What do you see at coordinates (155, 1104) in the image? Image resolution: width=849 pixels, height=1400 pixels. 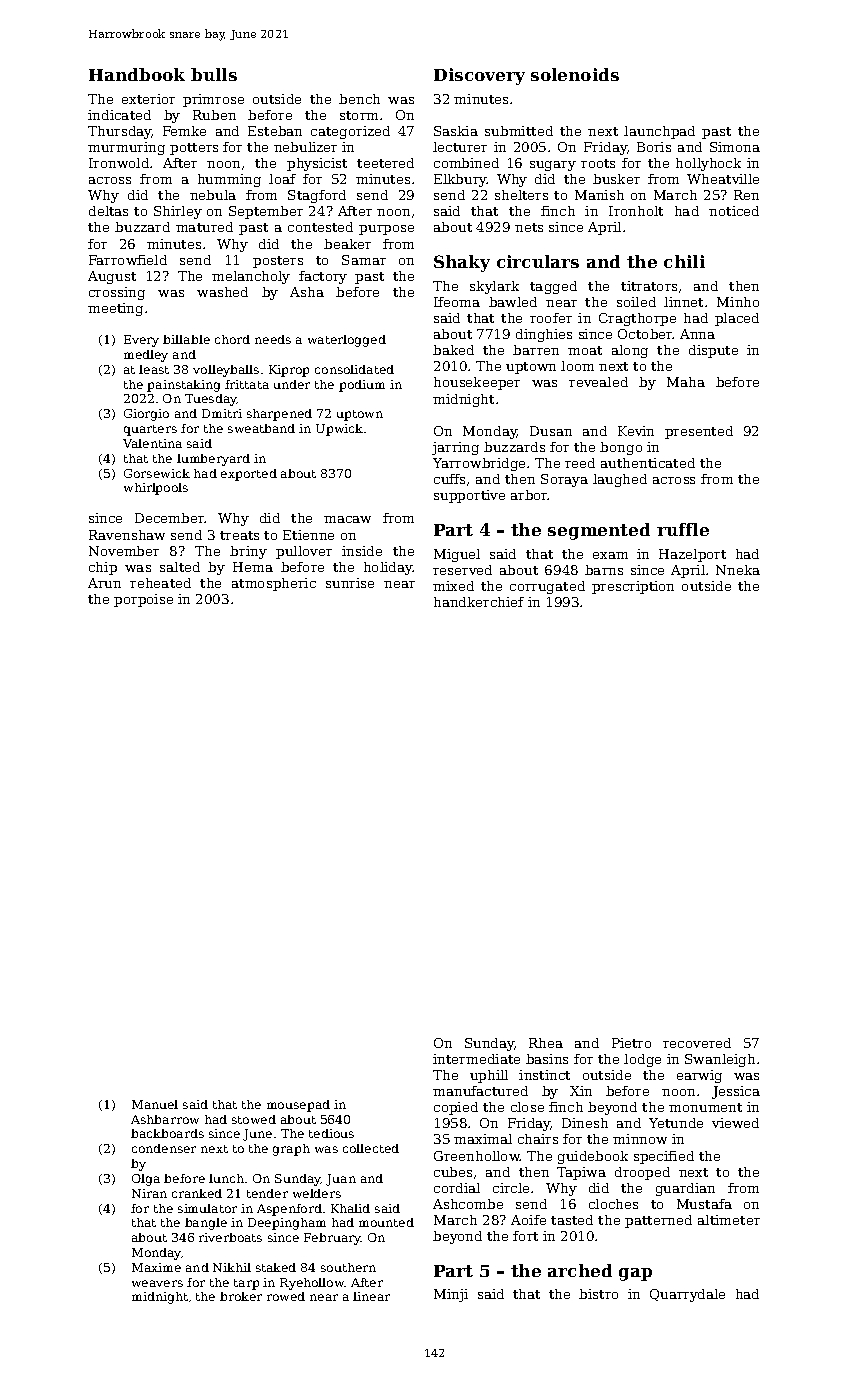 I see `Manuel` at bounding box center [155, 1104].
